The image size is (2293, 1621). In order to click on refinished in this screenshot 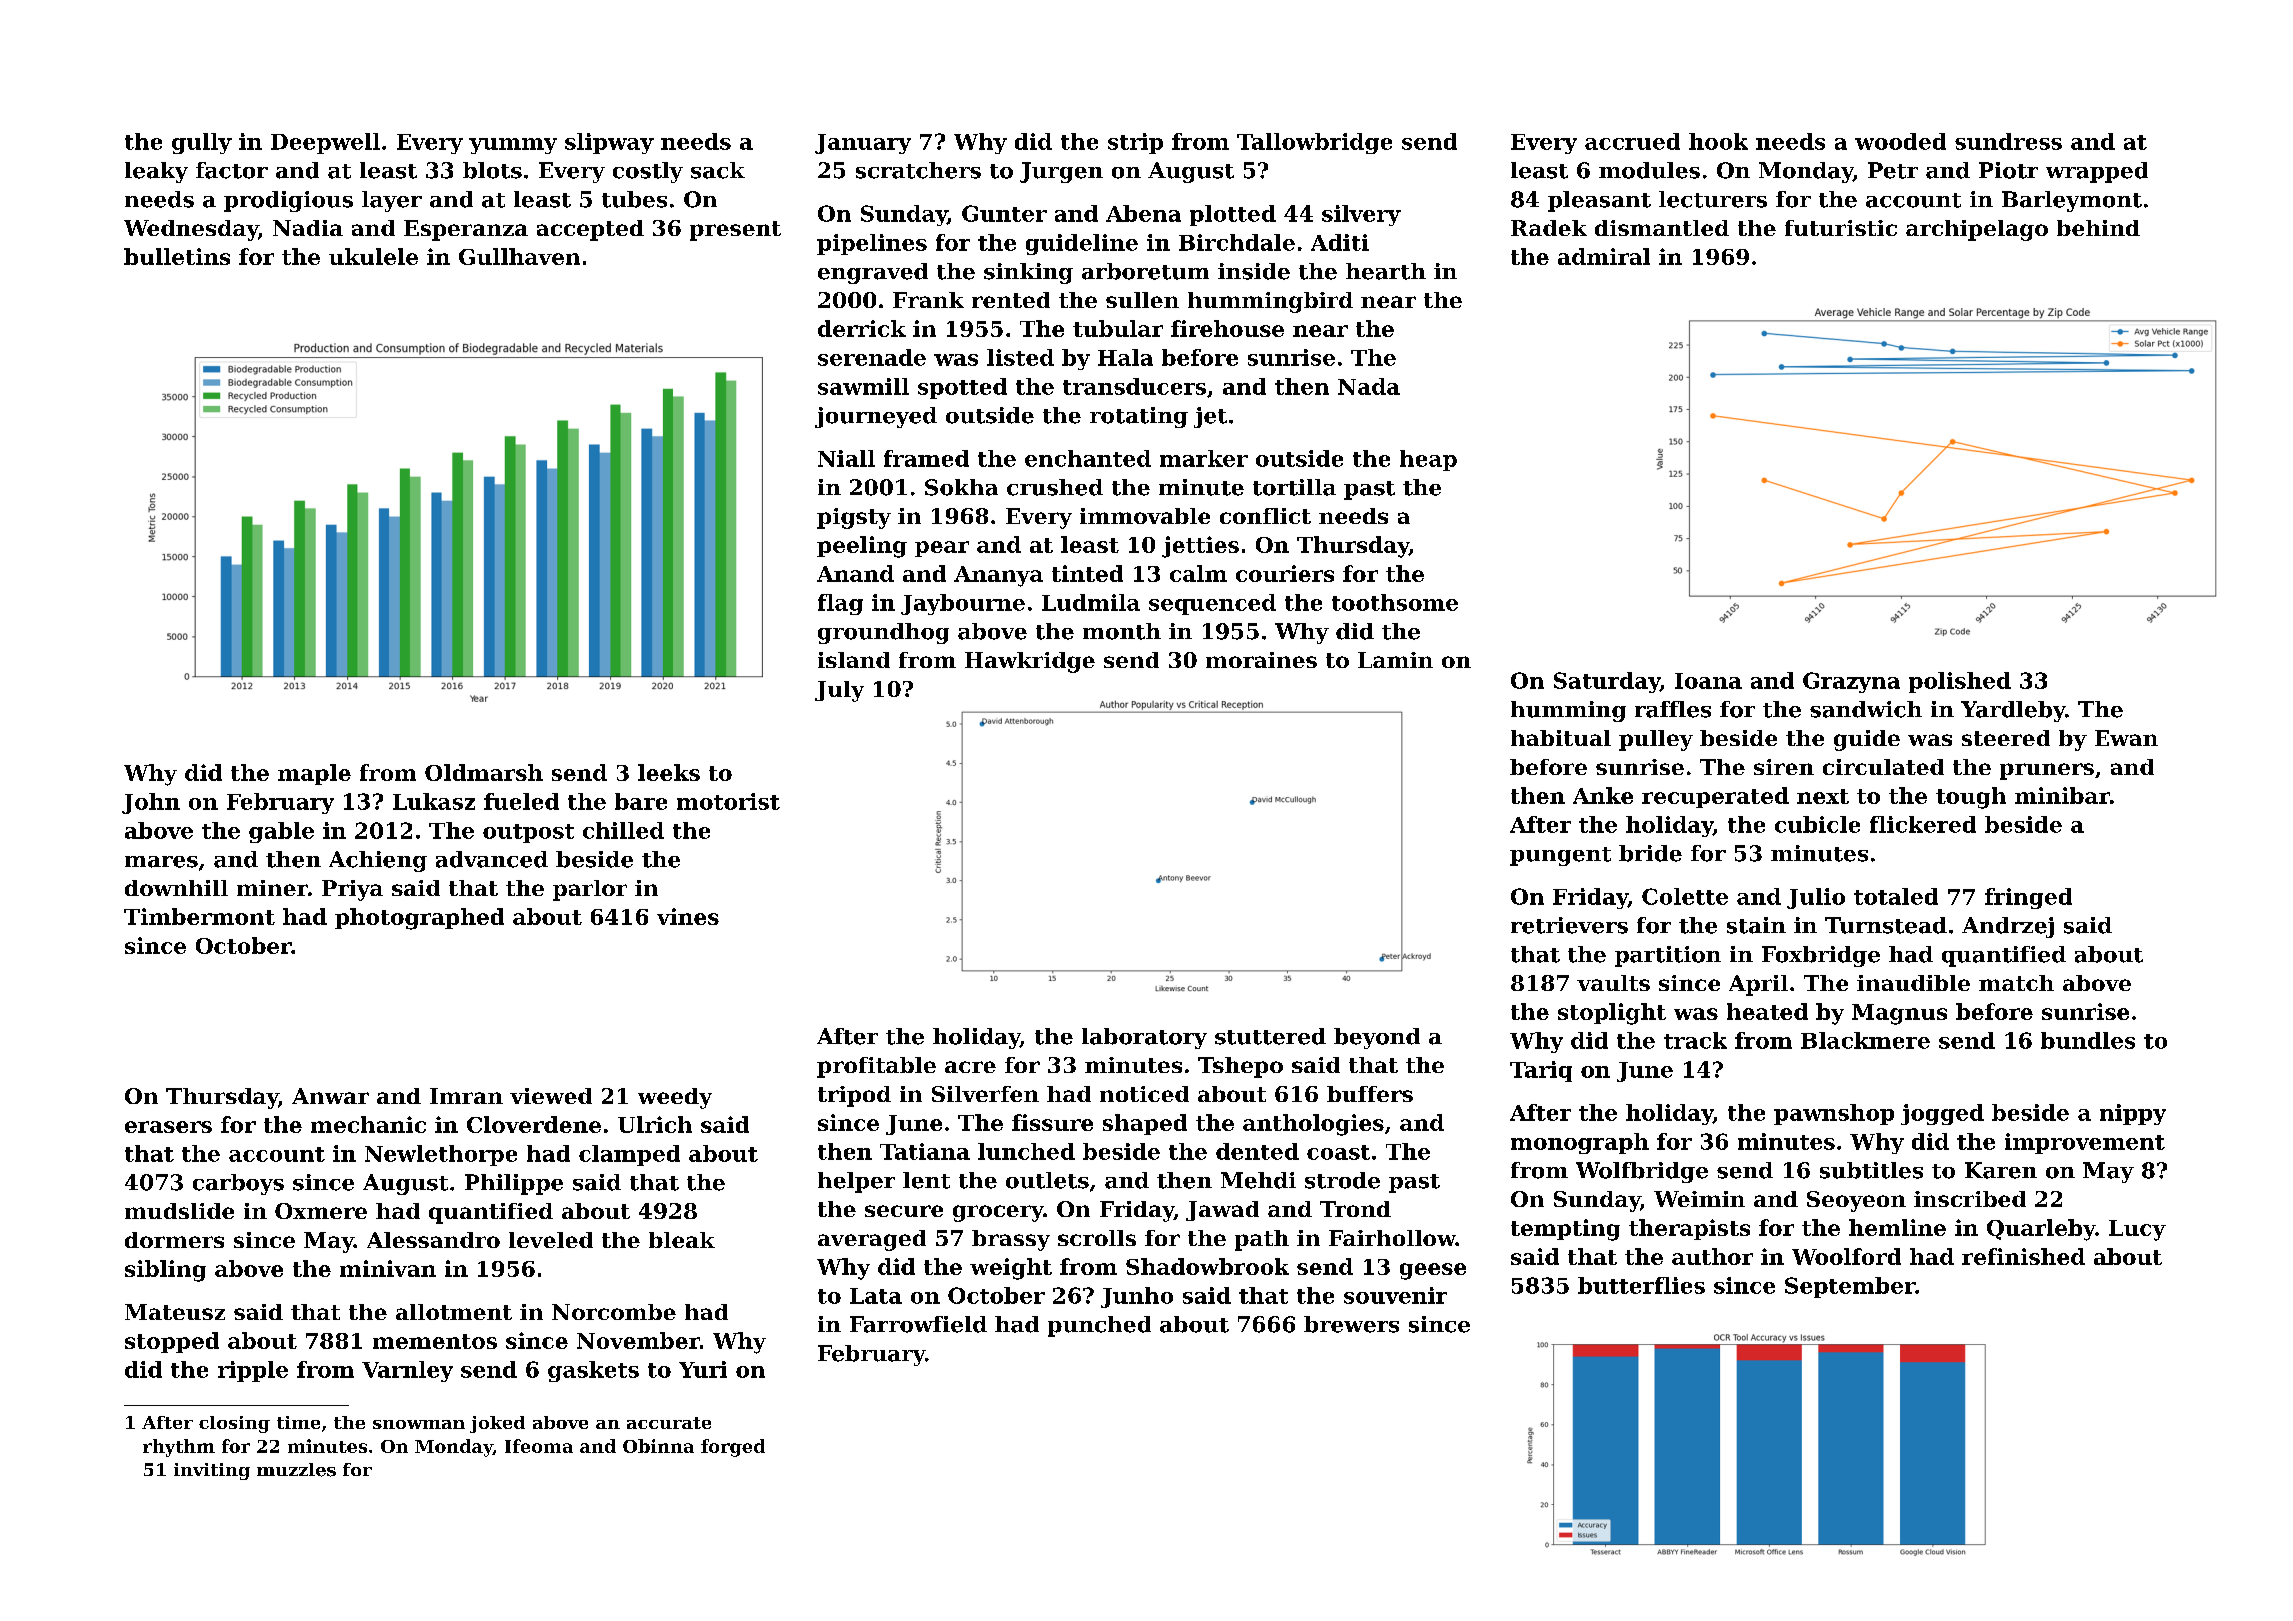, I will do `click(2023, 1256)`.
